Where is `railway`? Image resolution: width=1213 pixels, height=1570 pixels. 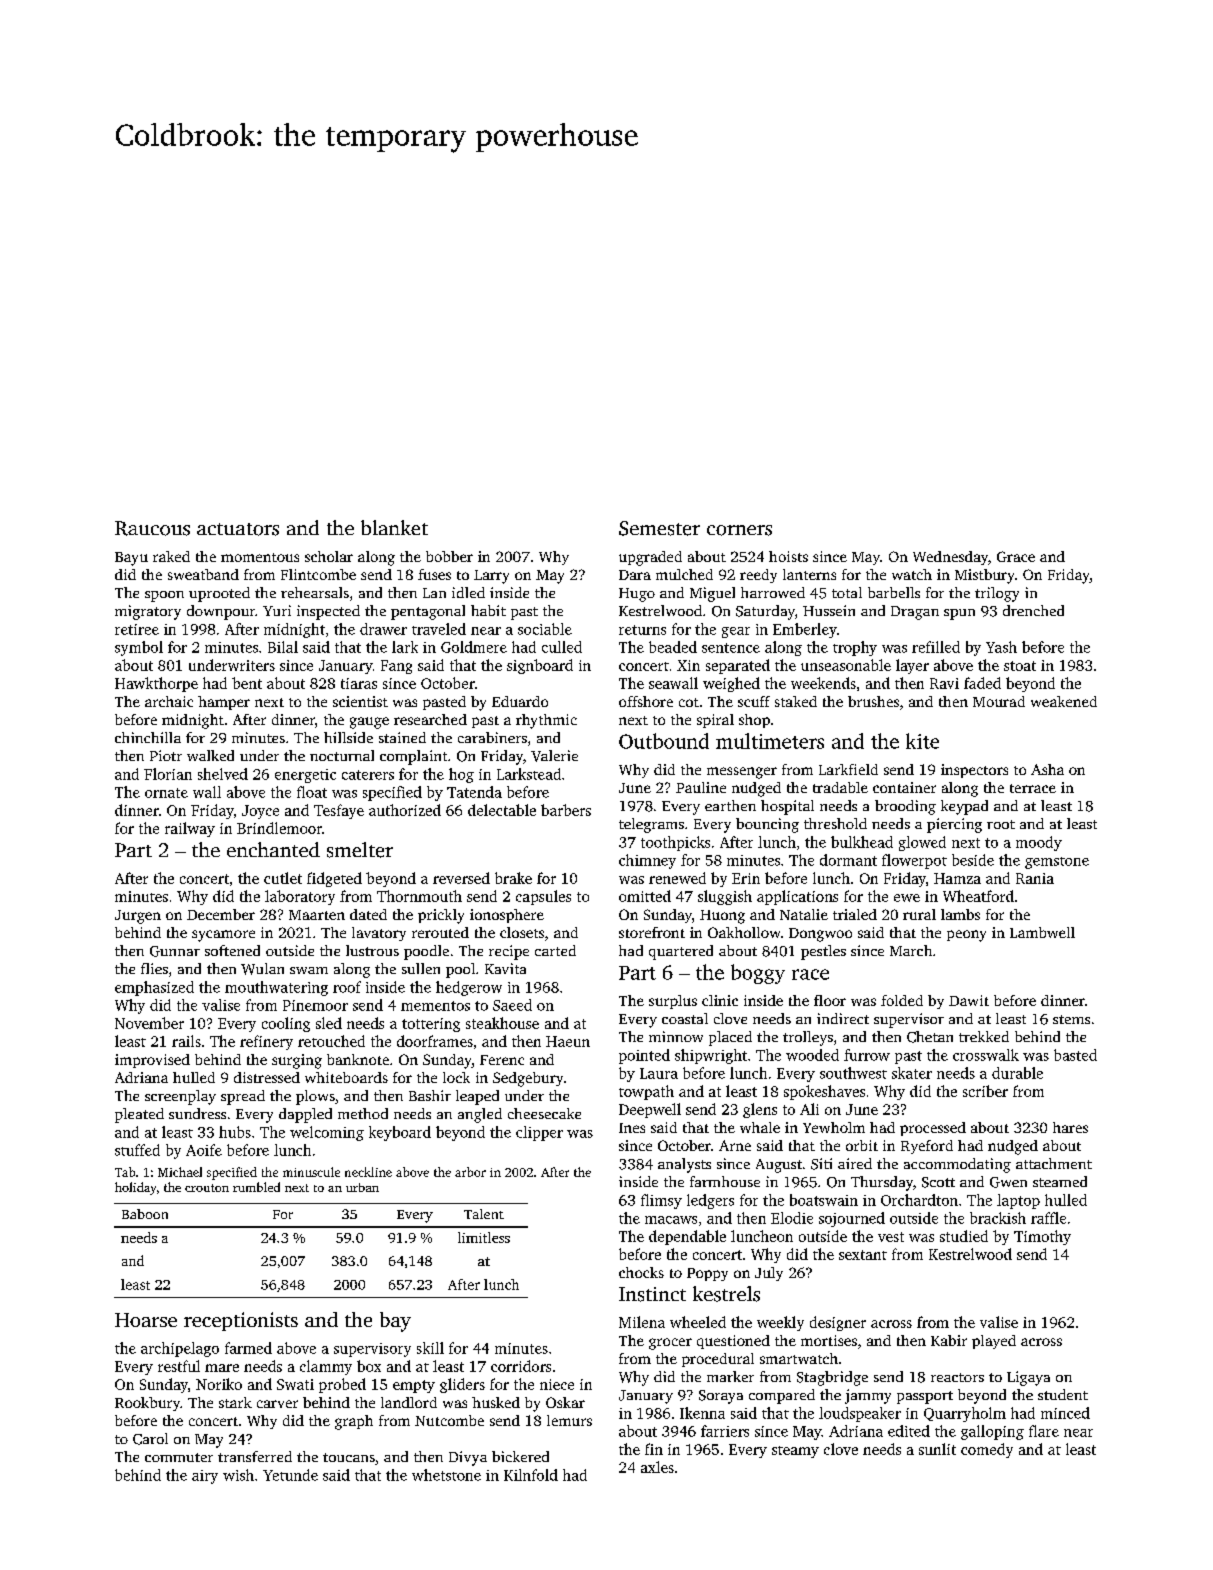 railway is located at coordinates (190, 829).
